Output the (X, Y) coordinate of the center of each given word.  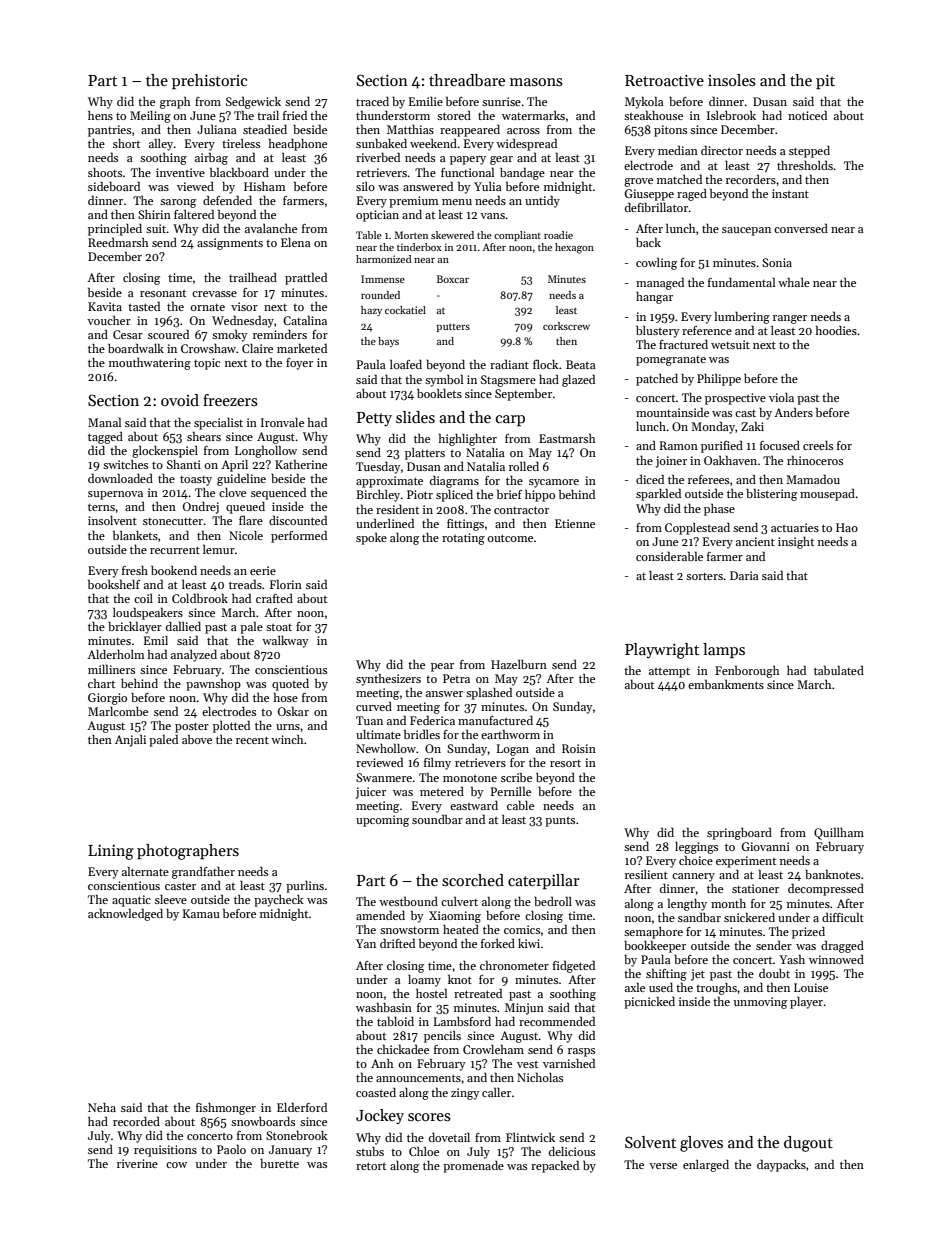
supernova (115, 495)
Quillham (839, 833)
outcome (510, 538)
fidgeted (574, 966)
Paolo (231, 1149)
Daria (744, 575)
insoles (732, 80)
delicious (572, 1151)
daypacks (781, 1165)
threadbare (467, 80)
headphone (298, 144)
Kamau (201, 913)
